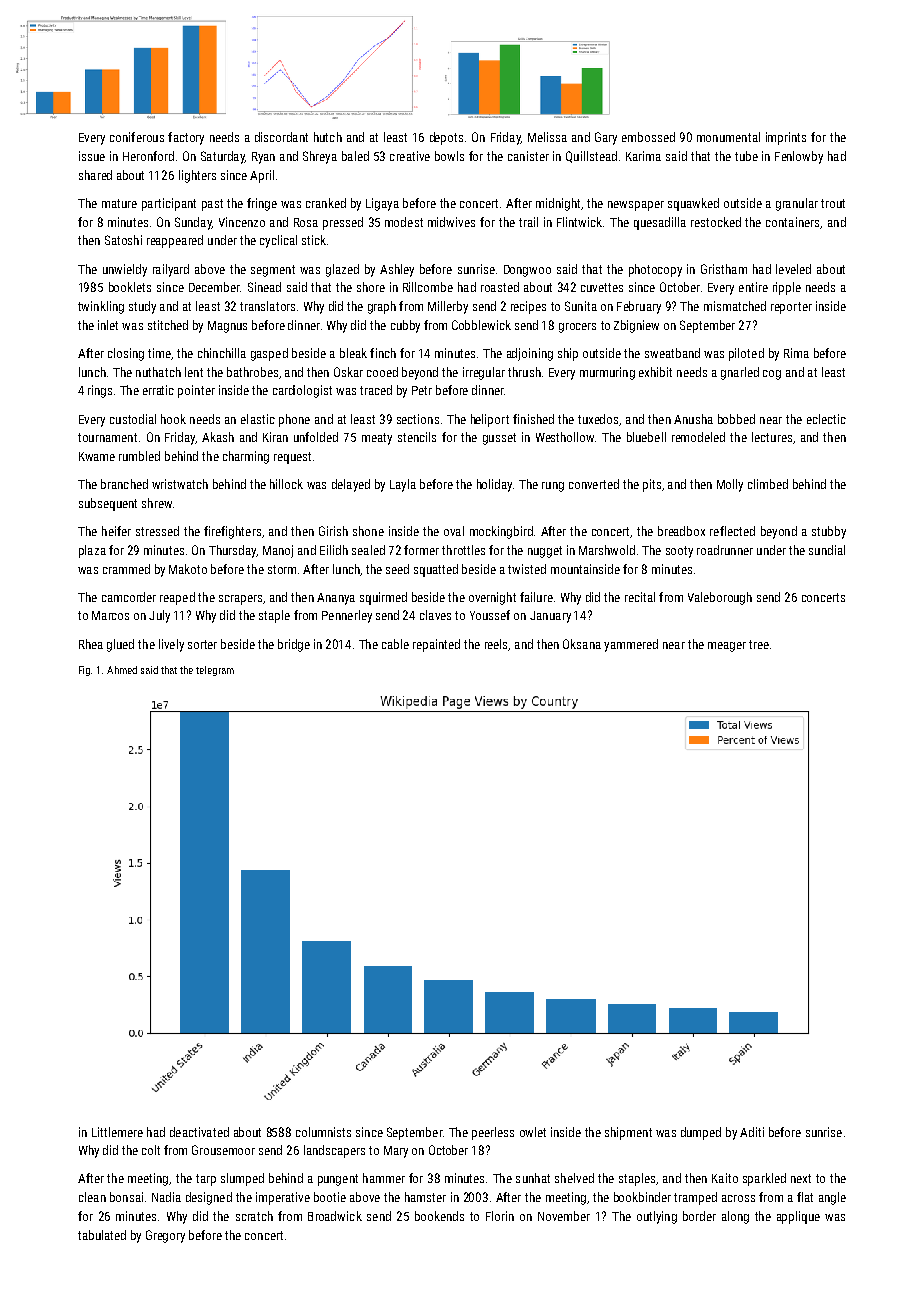 The height and width of the screenshot is (1308, 924). What do you see at coordinates (122, 670) in the screenshot?
I see `Ahmed` at bounding box center [122, 670].
